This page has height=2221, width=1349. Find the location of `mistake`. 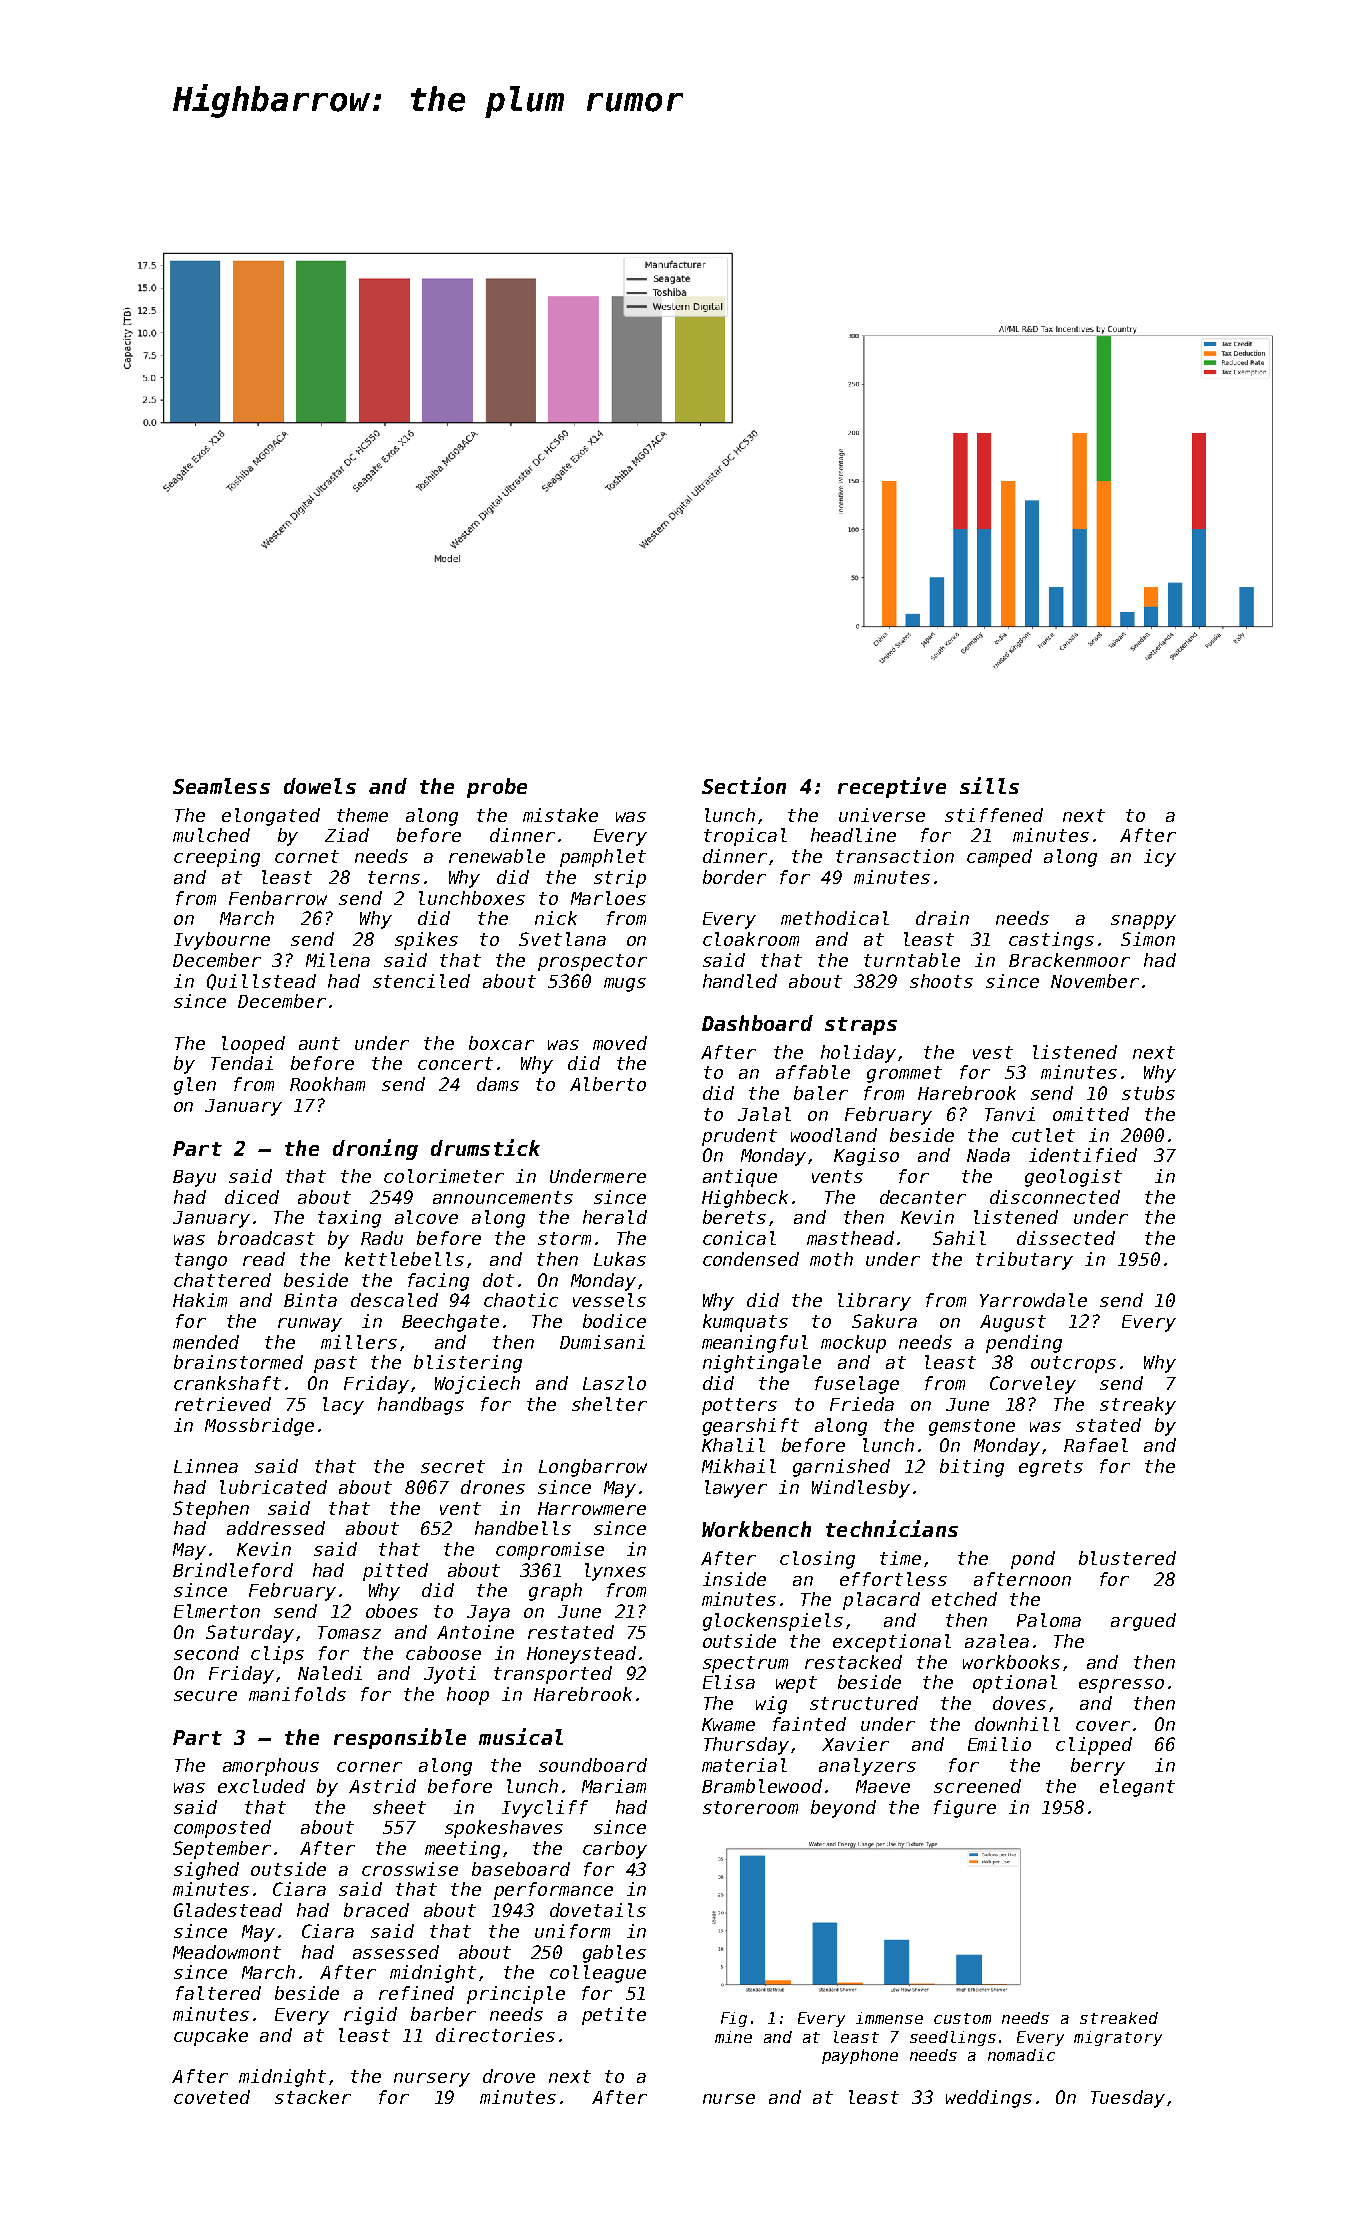

mistake is located at coordinates (560, 815).
